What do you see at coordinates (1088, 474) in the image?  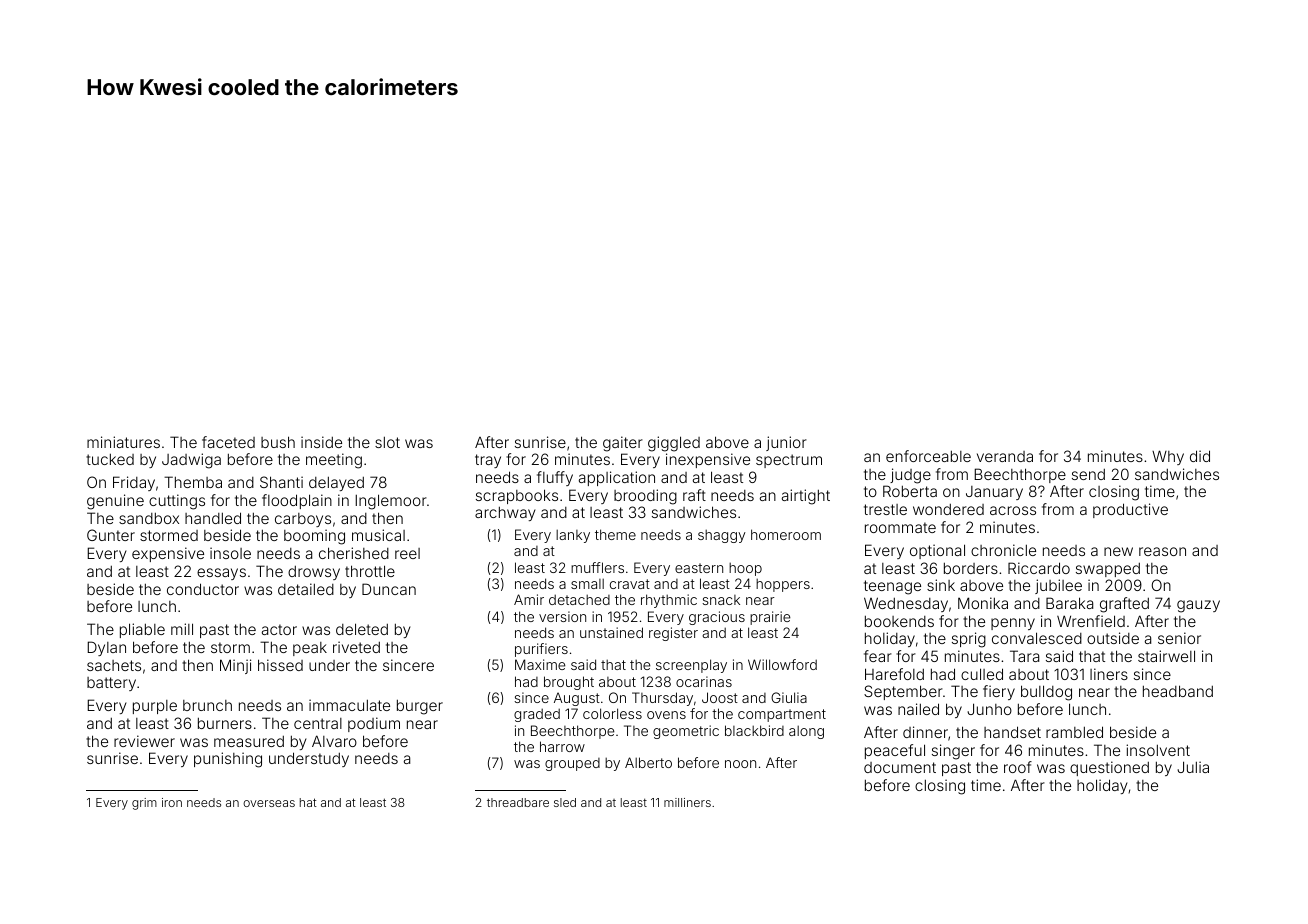 I see `send` at bounding box center [1088, 474].
